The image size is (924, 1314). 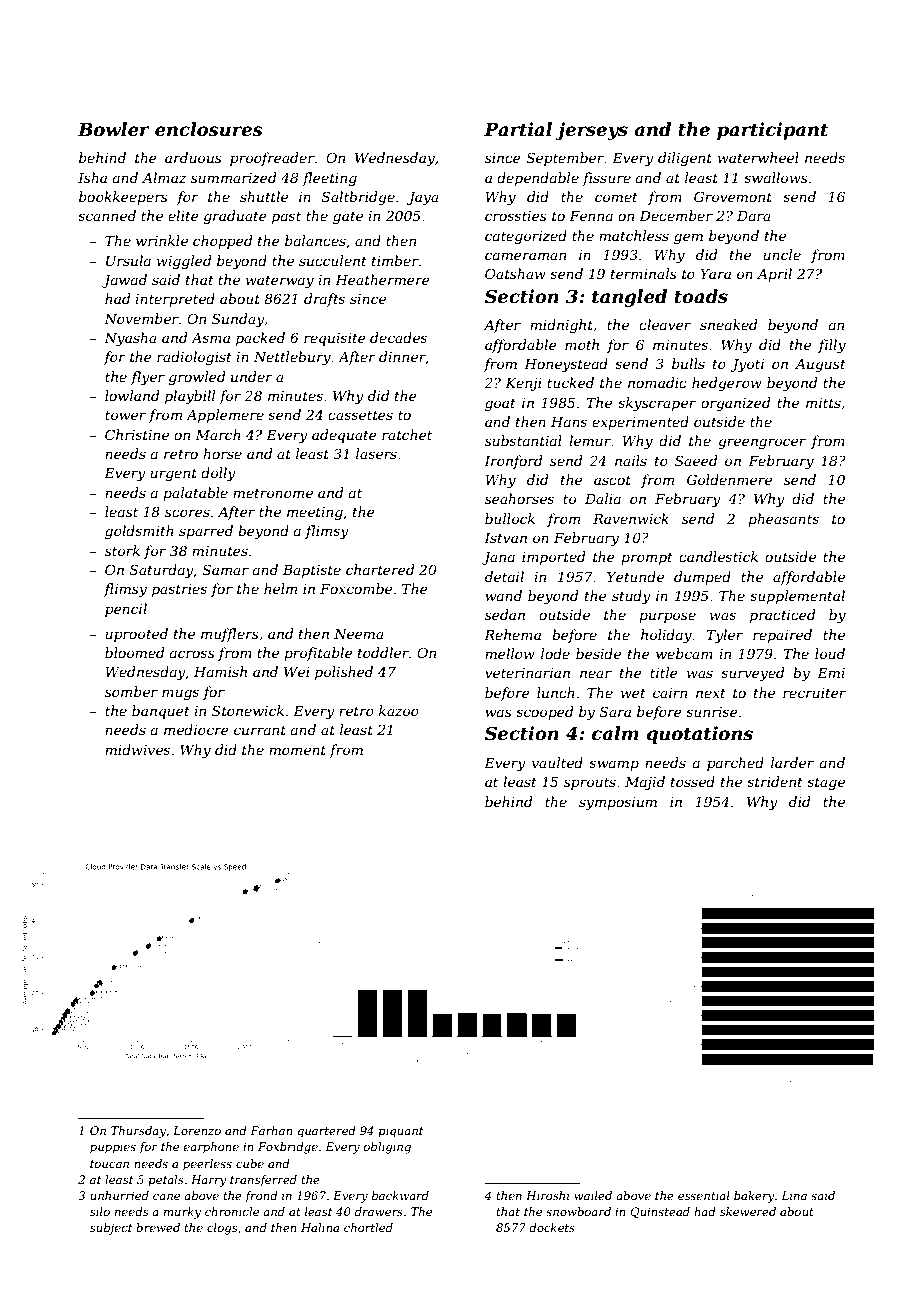 What do you see at coordinates (356, 588) in the screenshot?
I see `Foxcombe` at bounding box center [356, 588].
